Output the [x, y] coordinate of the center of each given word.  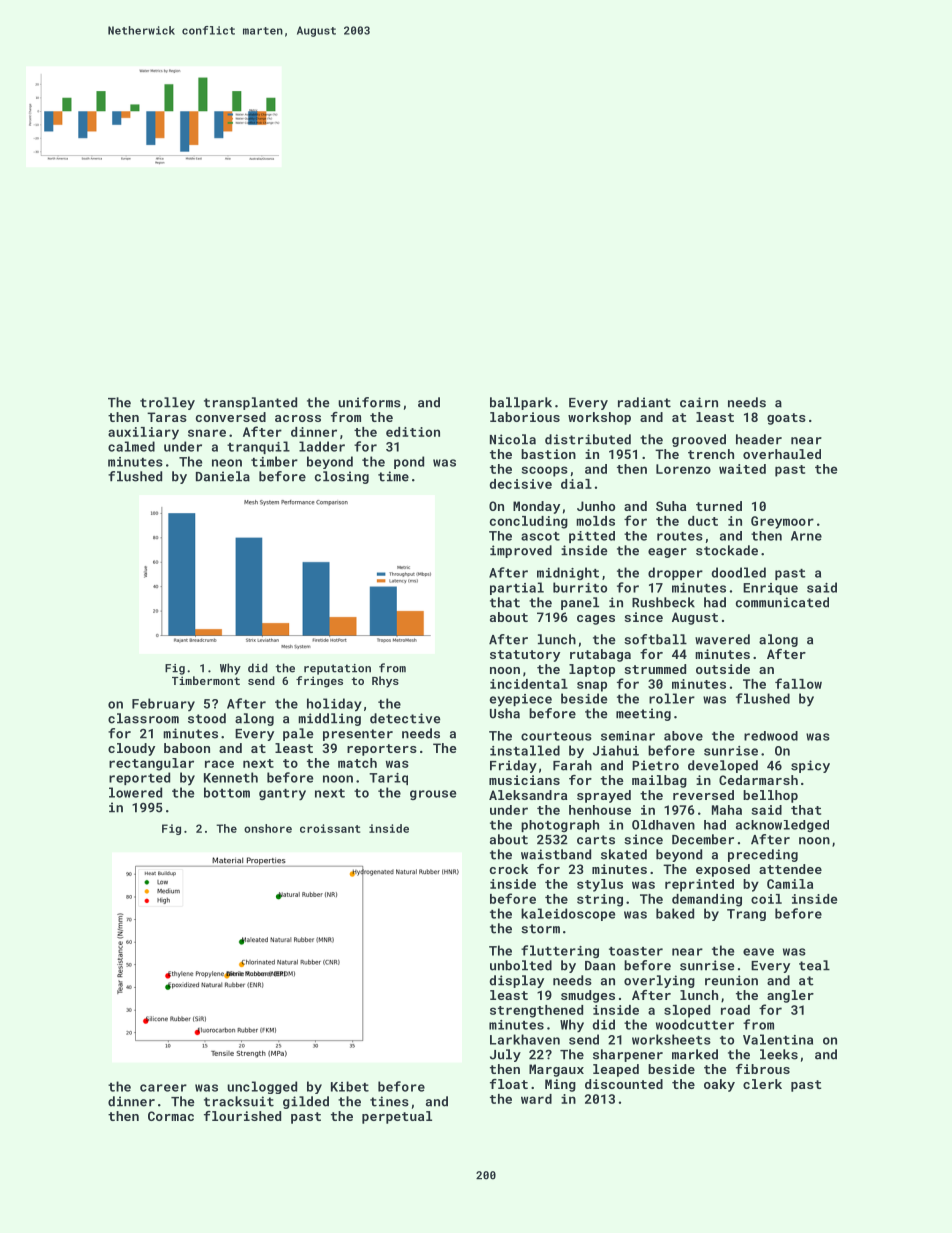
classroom [143, 718]
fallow [798, 683]
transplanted [250, 403]
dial [576, 484]
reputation [337, 669]
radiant [644, 402]
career [163, 1088]
